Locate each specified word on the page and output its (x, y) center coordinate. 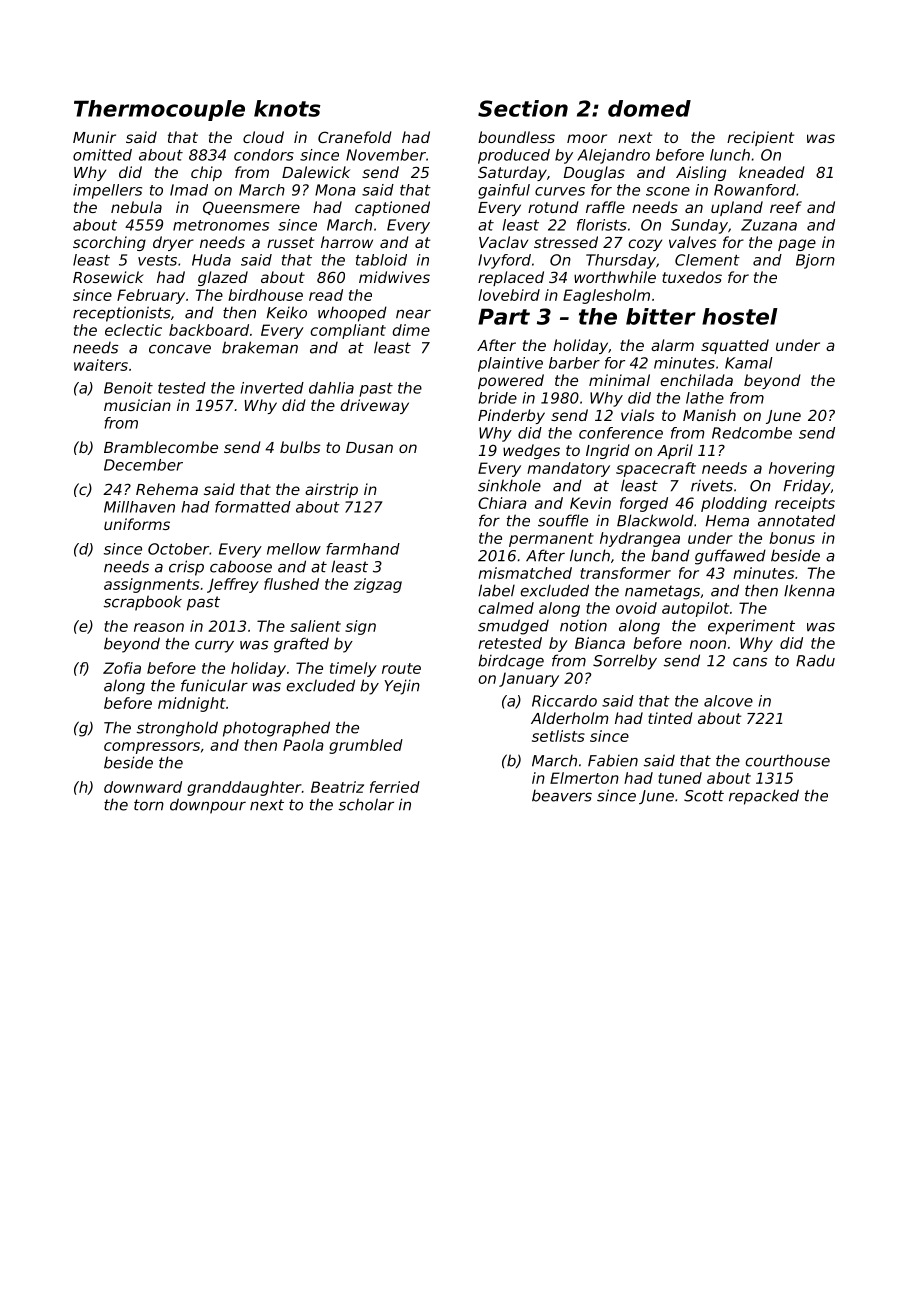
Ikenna (809, 591)
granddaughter (244, 788)
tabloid (381, 260)
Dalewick (316, 172)
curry (214, 647)
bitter (661, 316)
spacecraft (656, 469)
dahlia (331, 388)
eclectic (133, 330)
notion (583, 626)
